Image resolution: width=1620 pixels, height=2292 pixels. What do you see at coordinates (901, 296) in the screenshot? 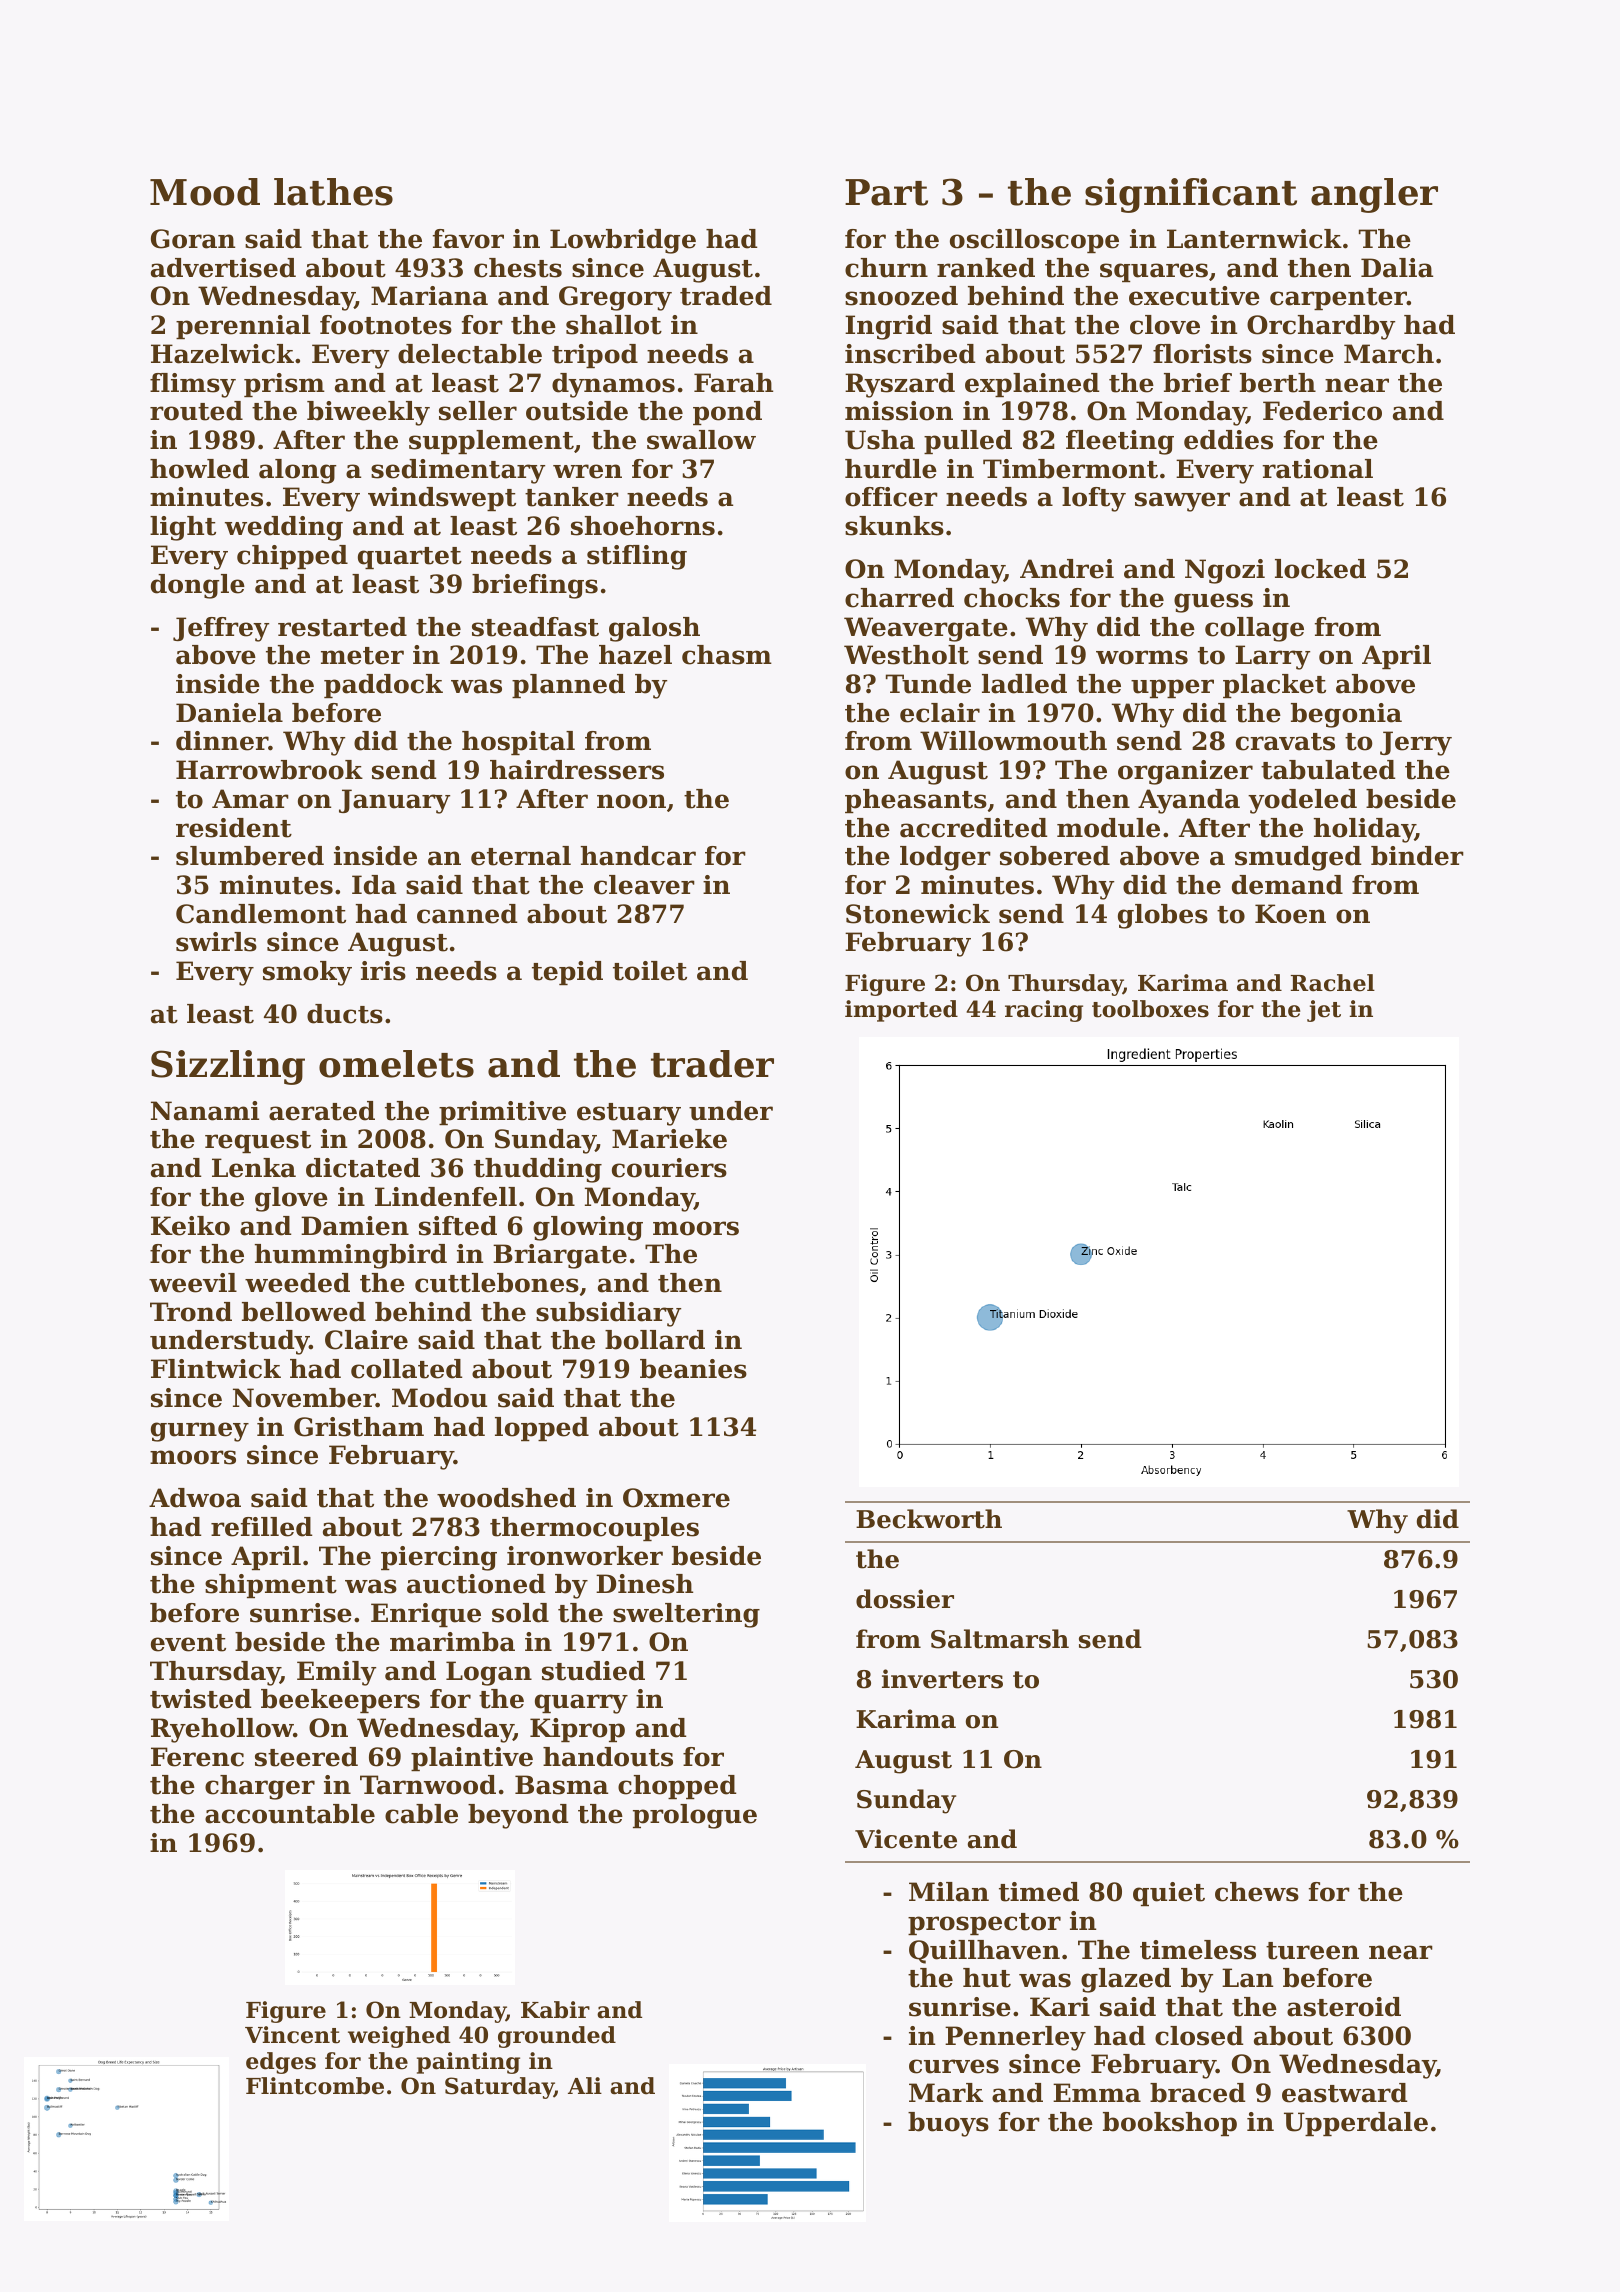
I see `snoozed` at bounding box center [901, 296].
